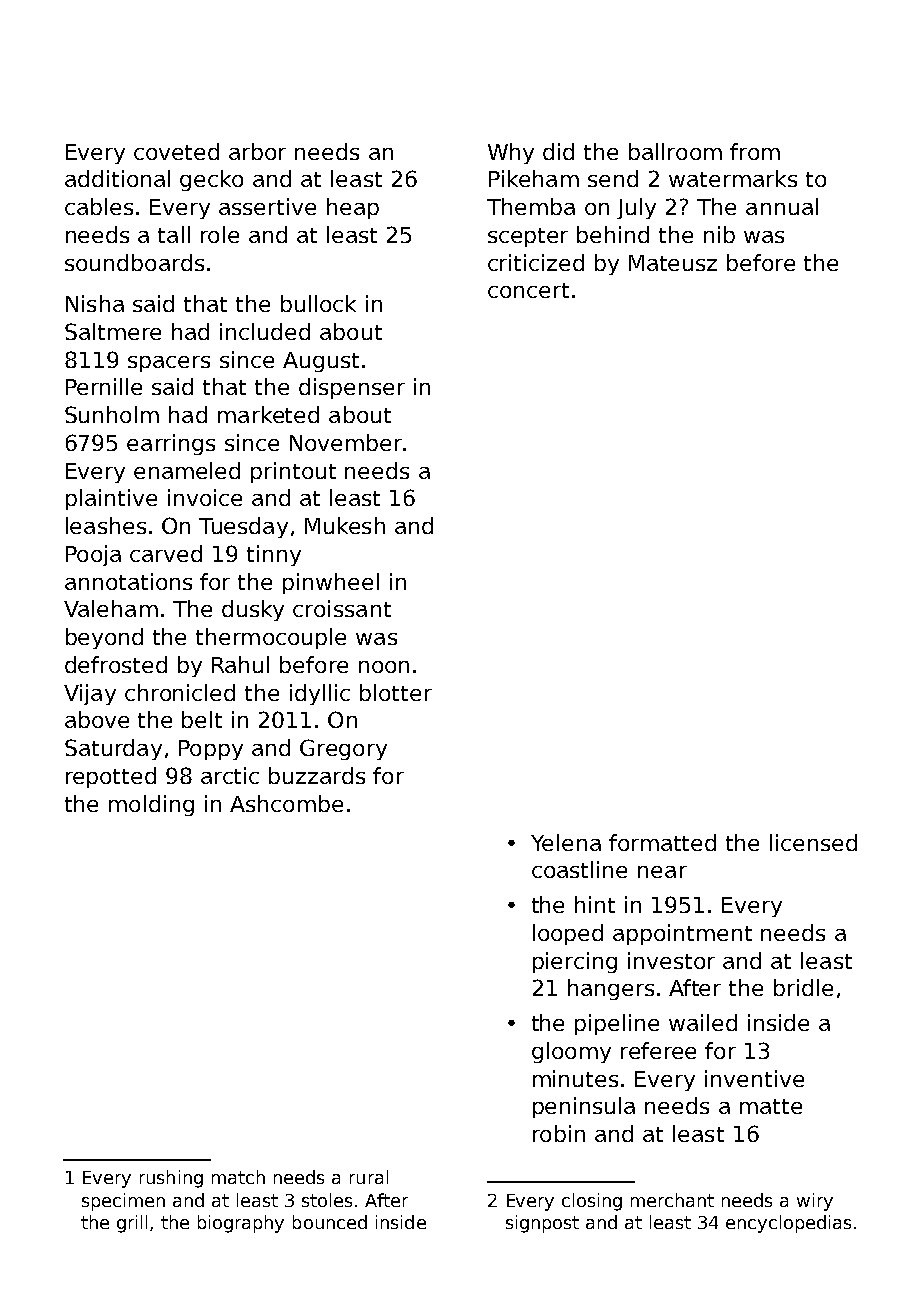 This screenshot has height=1311, width=924. Describe the element at coordinates (268, 414) in the screenshot. I see `marketed` at that location.
